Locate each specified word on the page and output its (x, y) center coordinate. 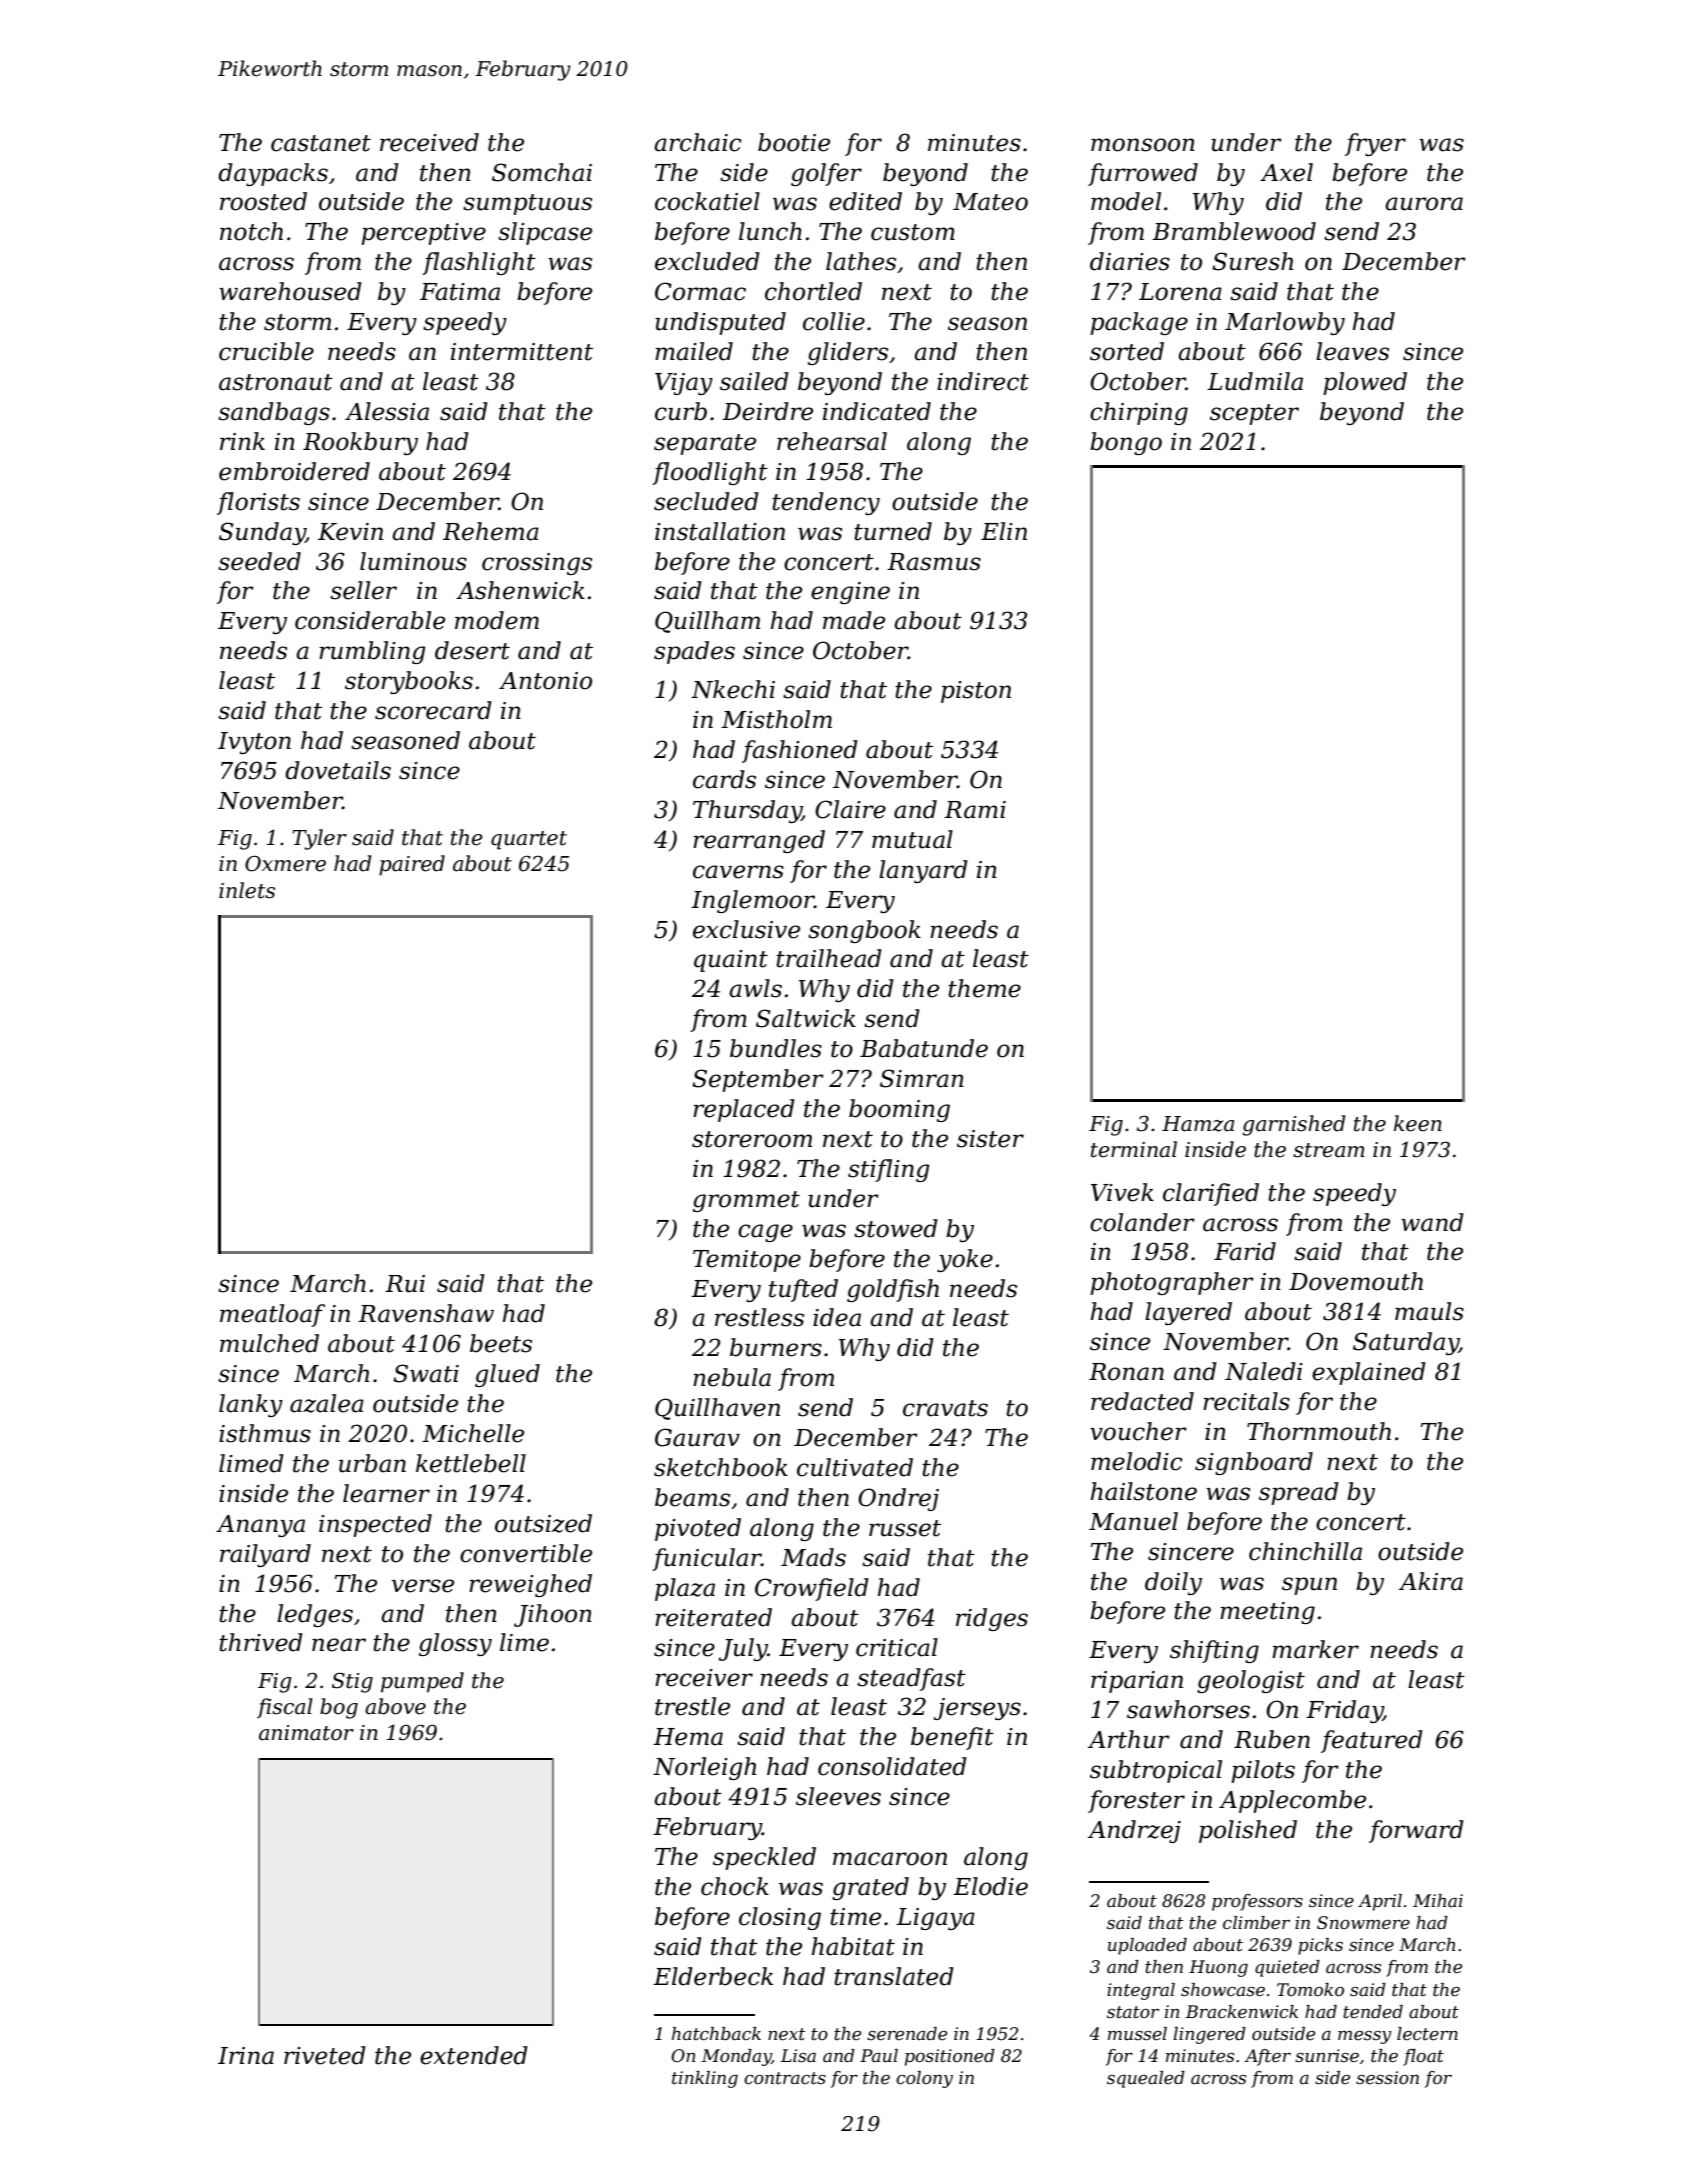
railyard (265, 1555)
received (429, 142)
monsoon (1143, 145)
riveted (325, 2055)
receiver (704, 1678)
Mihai (1438, 1900)
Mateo (990, 202)
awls (755, 988)
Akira (1431, 1581)
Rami (975, 810)
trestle (692, 1706)
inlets (247, 890)
